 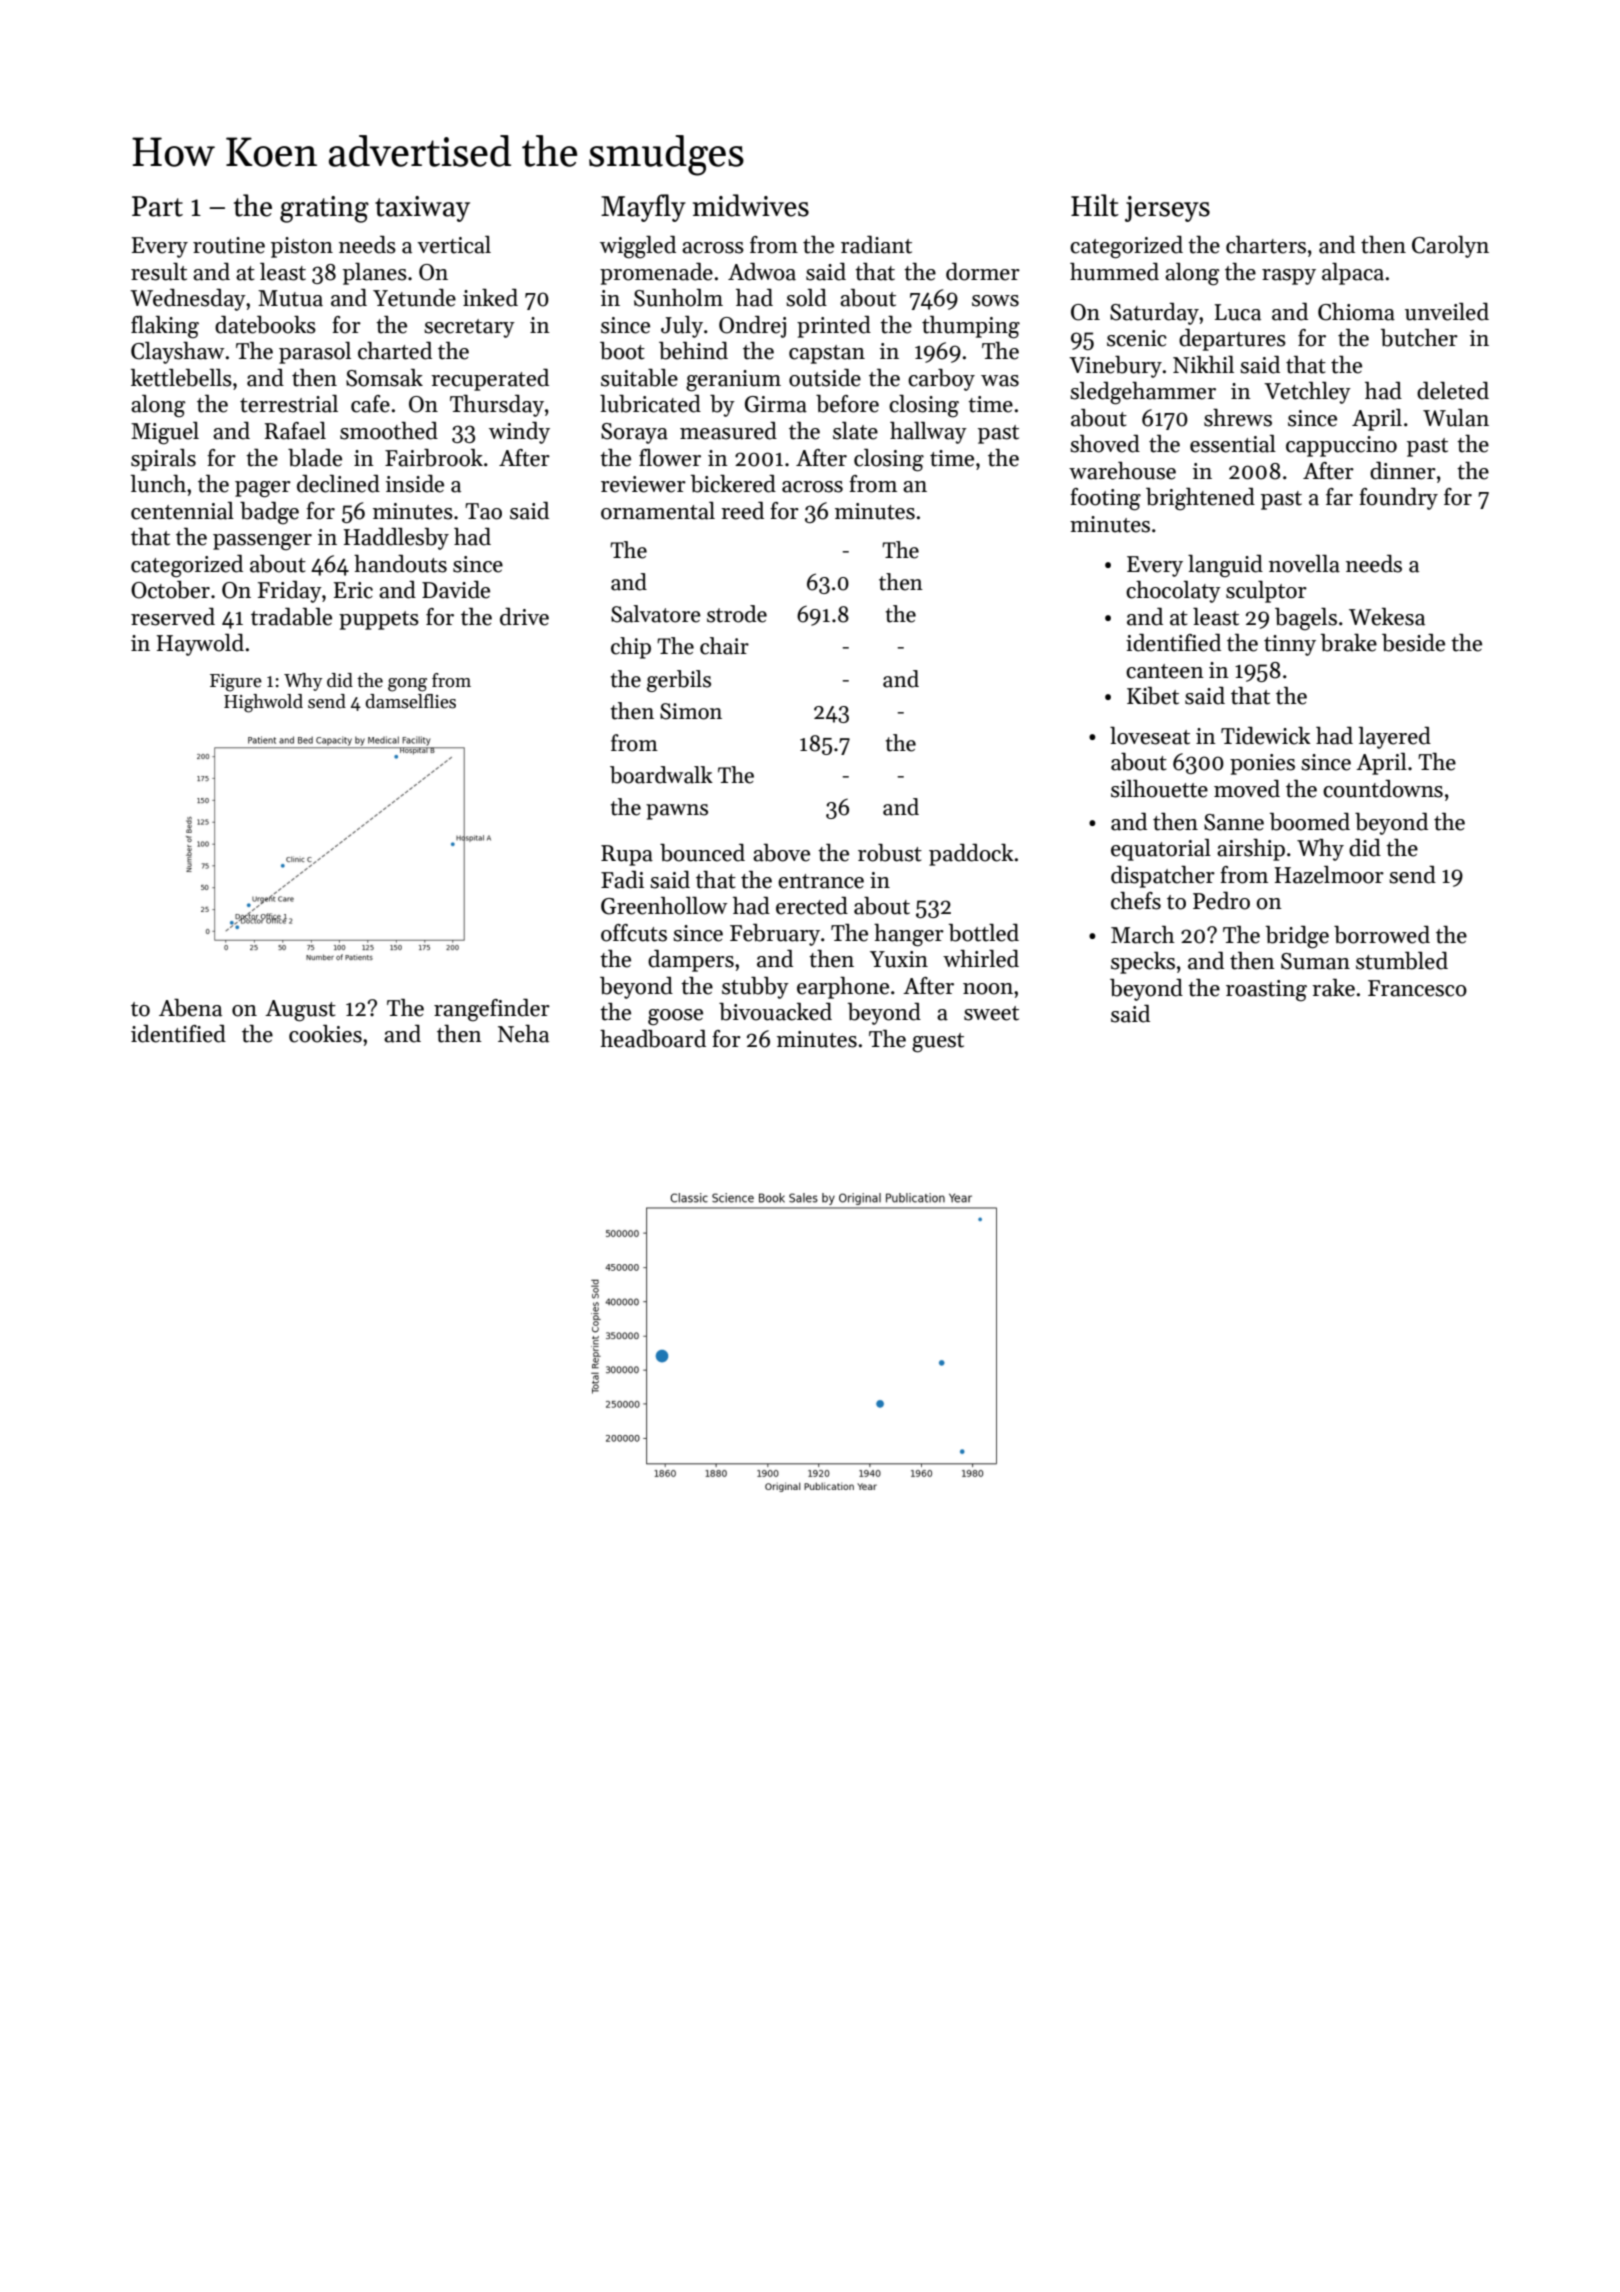 I want to click on headboard, so click(x=653, y=1039).
